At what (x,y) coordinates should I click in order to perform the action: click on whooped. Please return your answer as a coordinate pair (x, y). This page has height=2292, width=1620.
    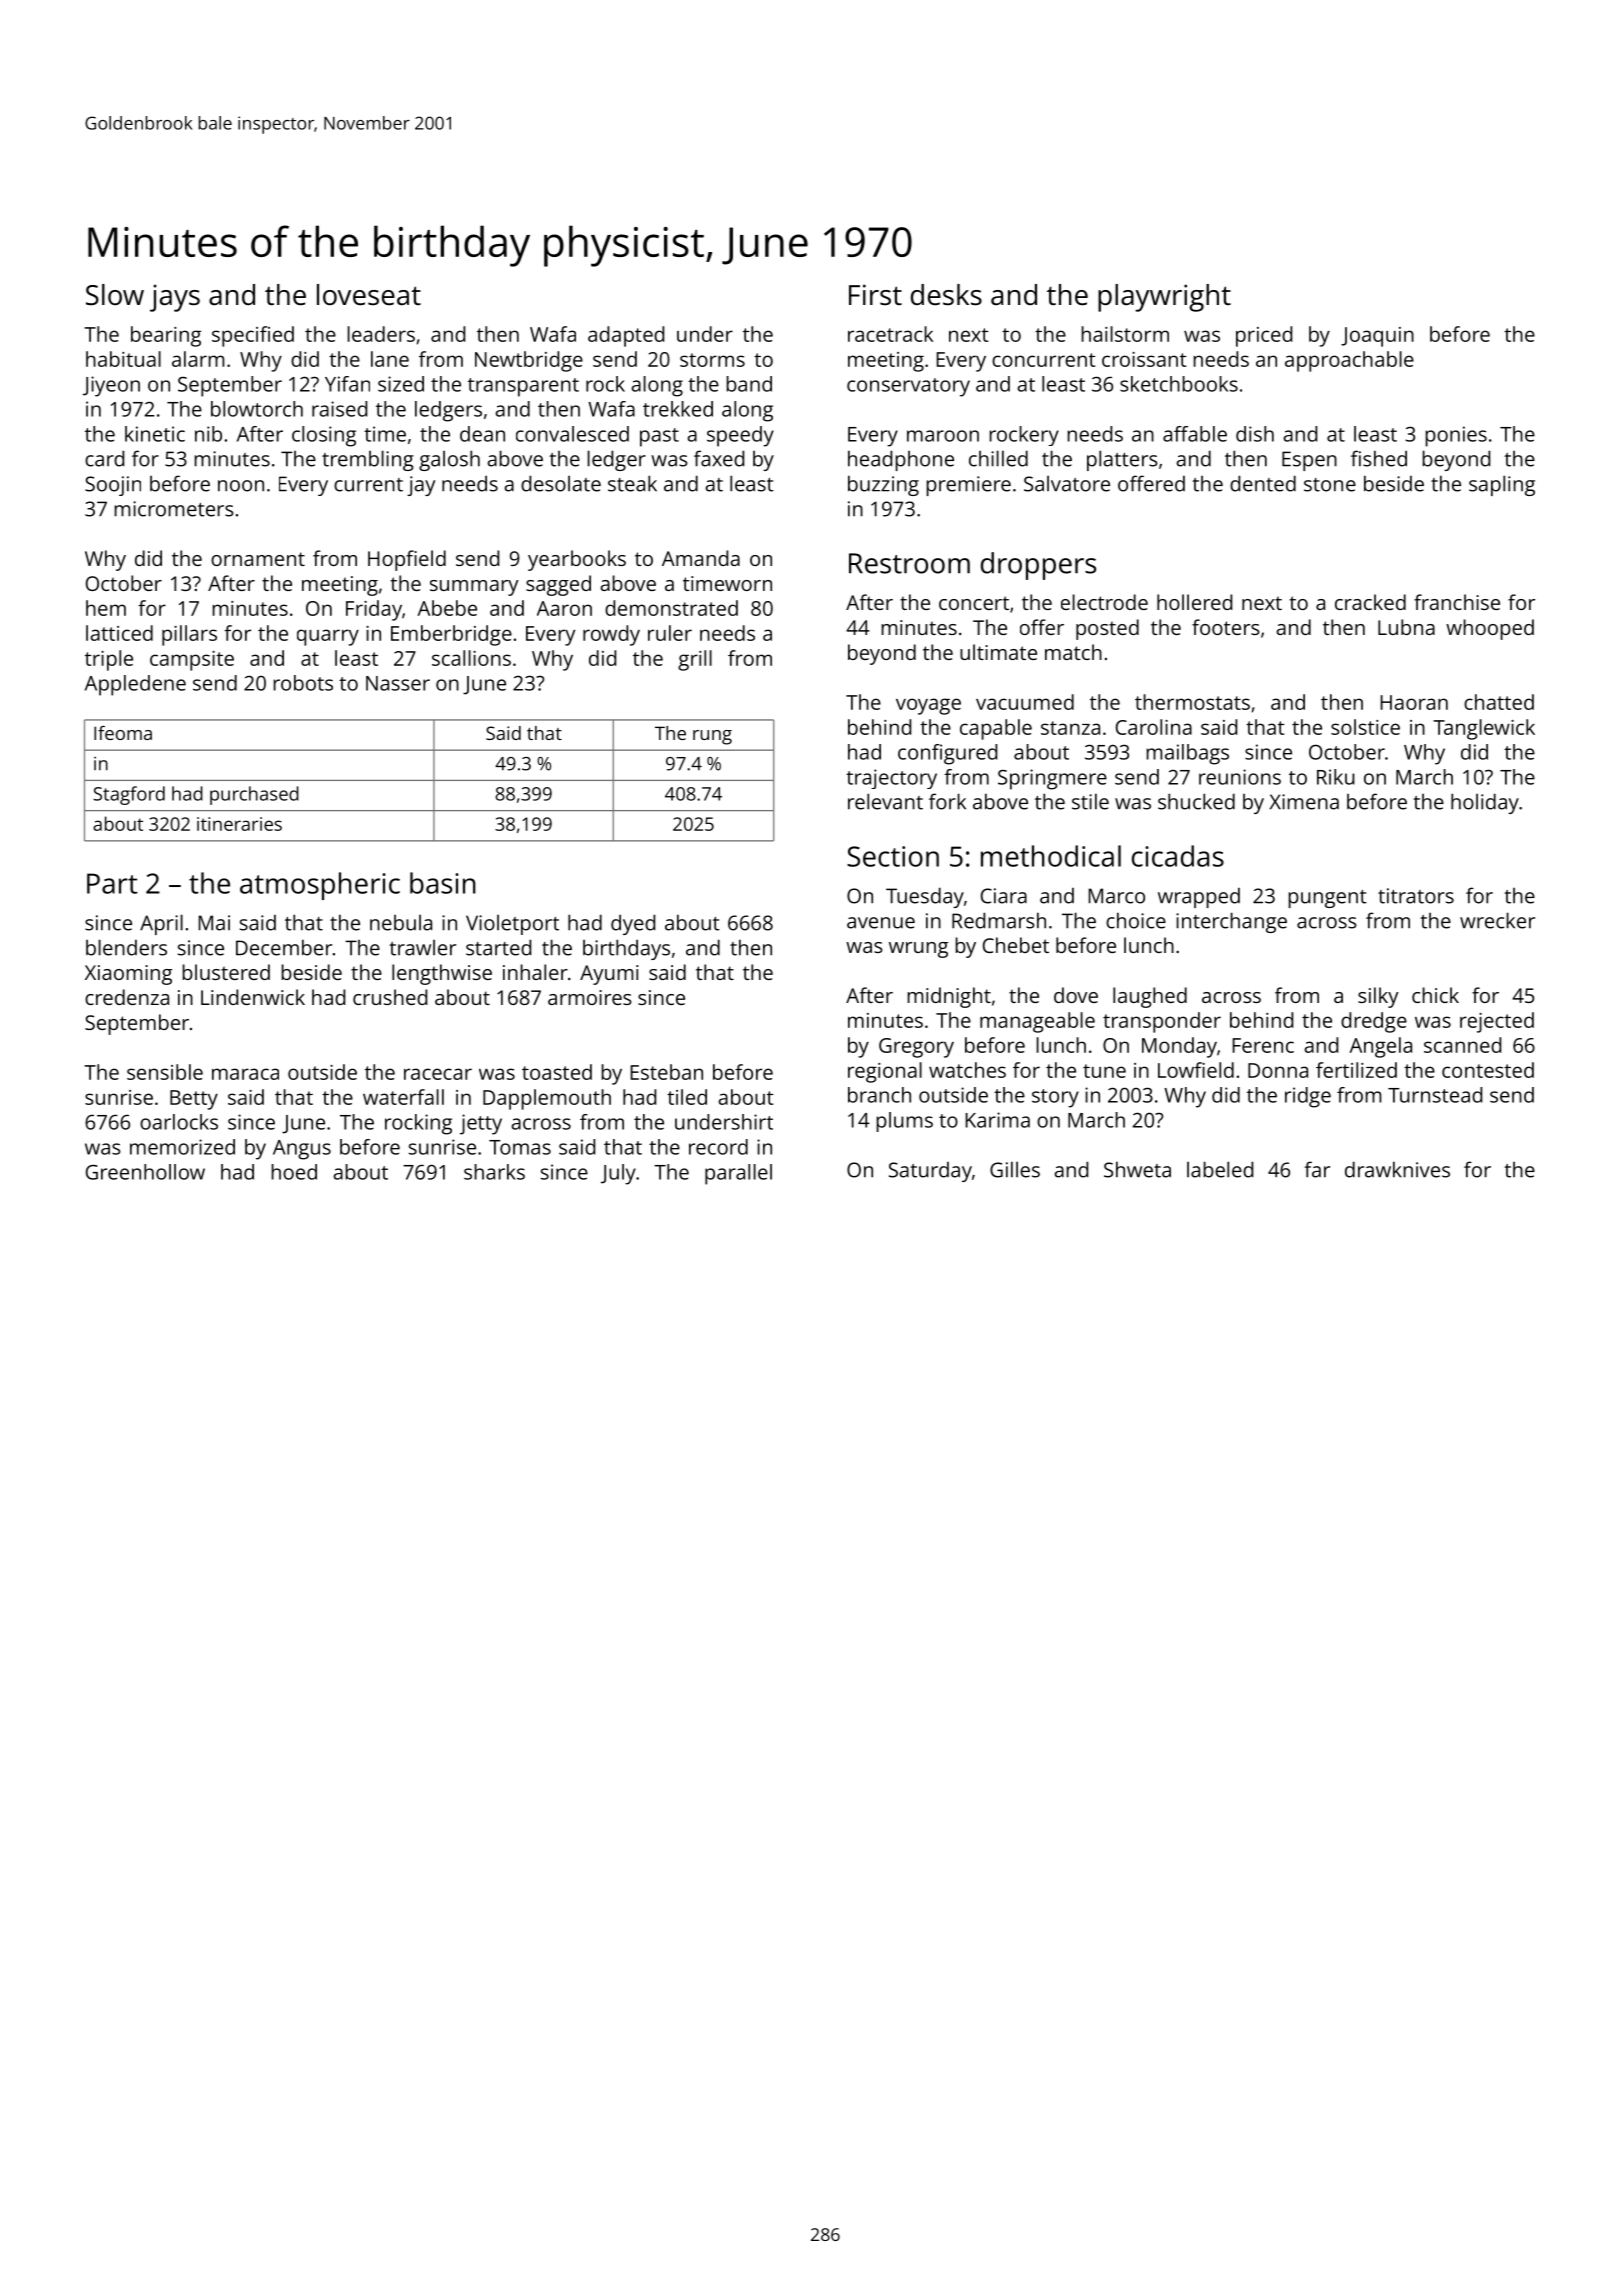
    Looking at the image, I should click on (1490, 629).
